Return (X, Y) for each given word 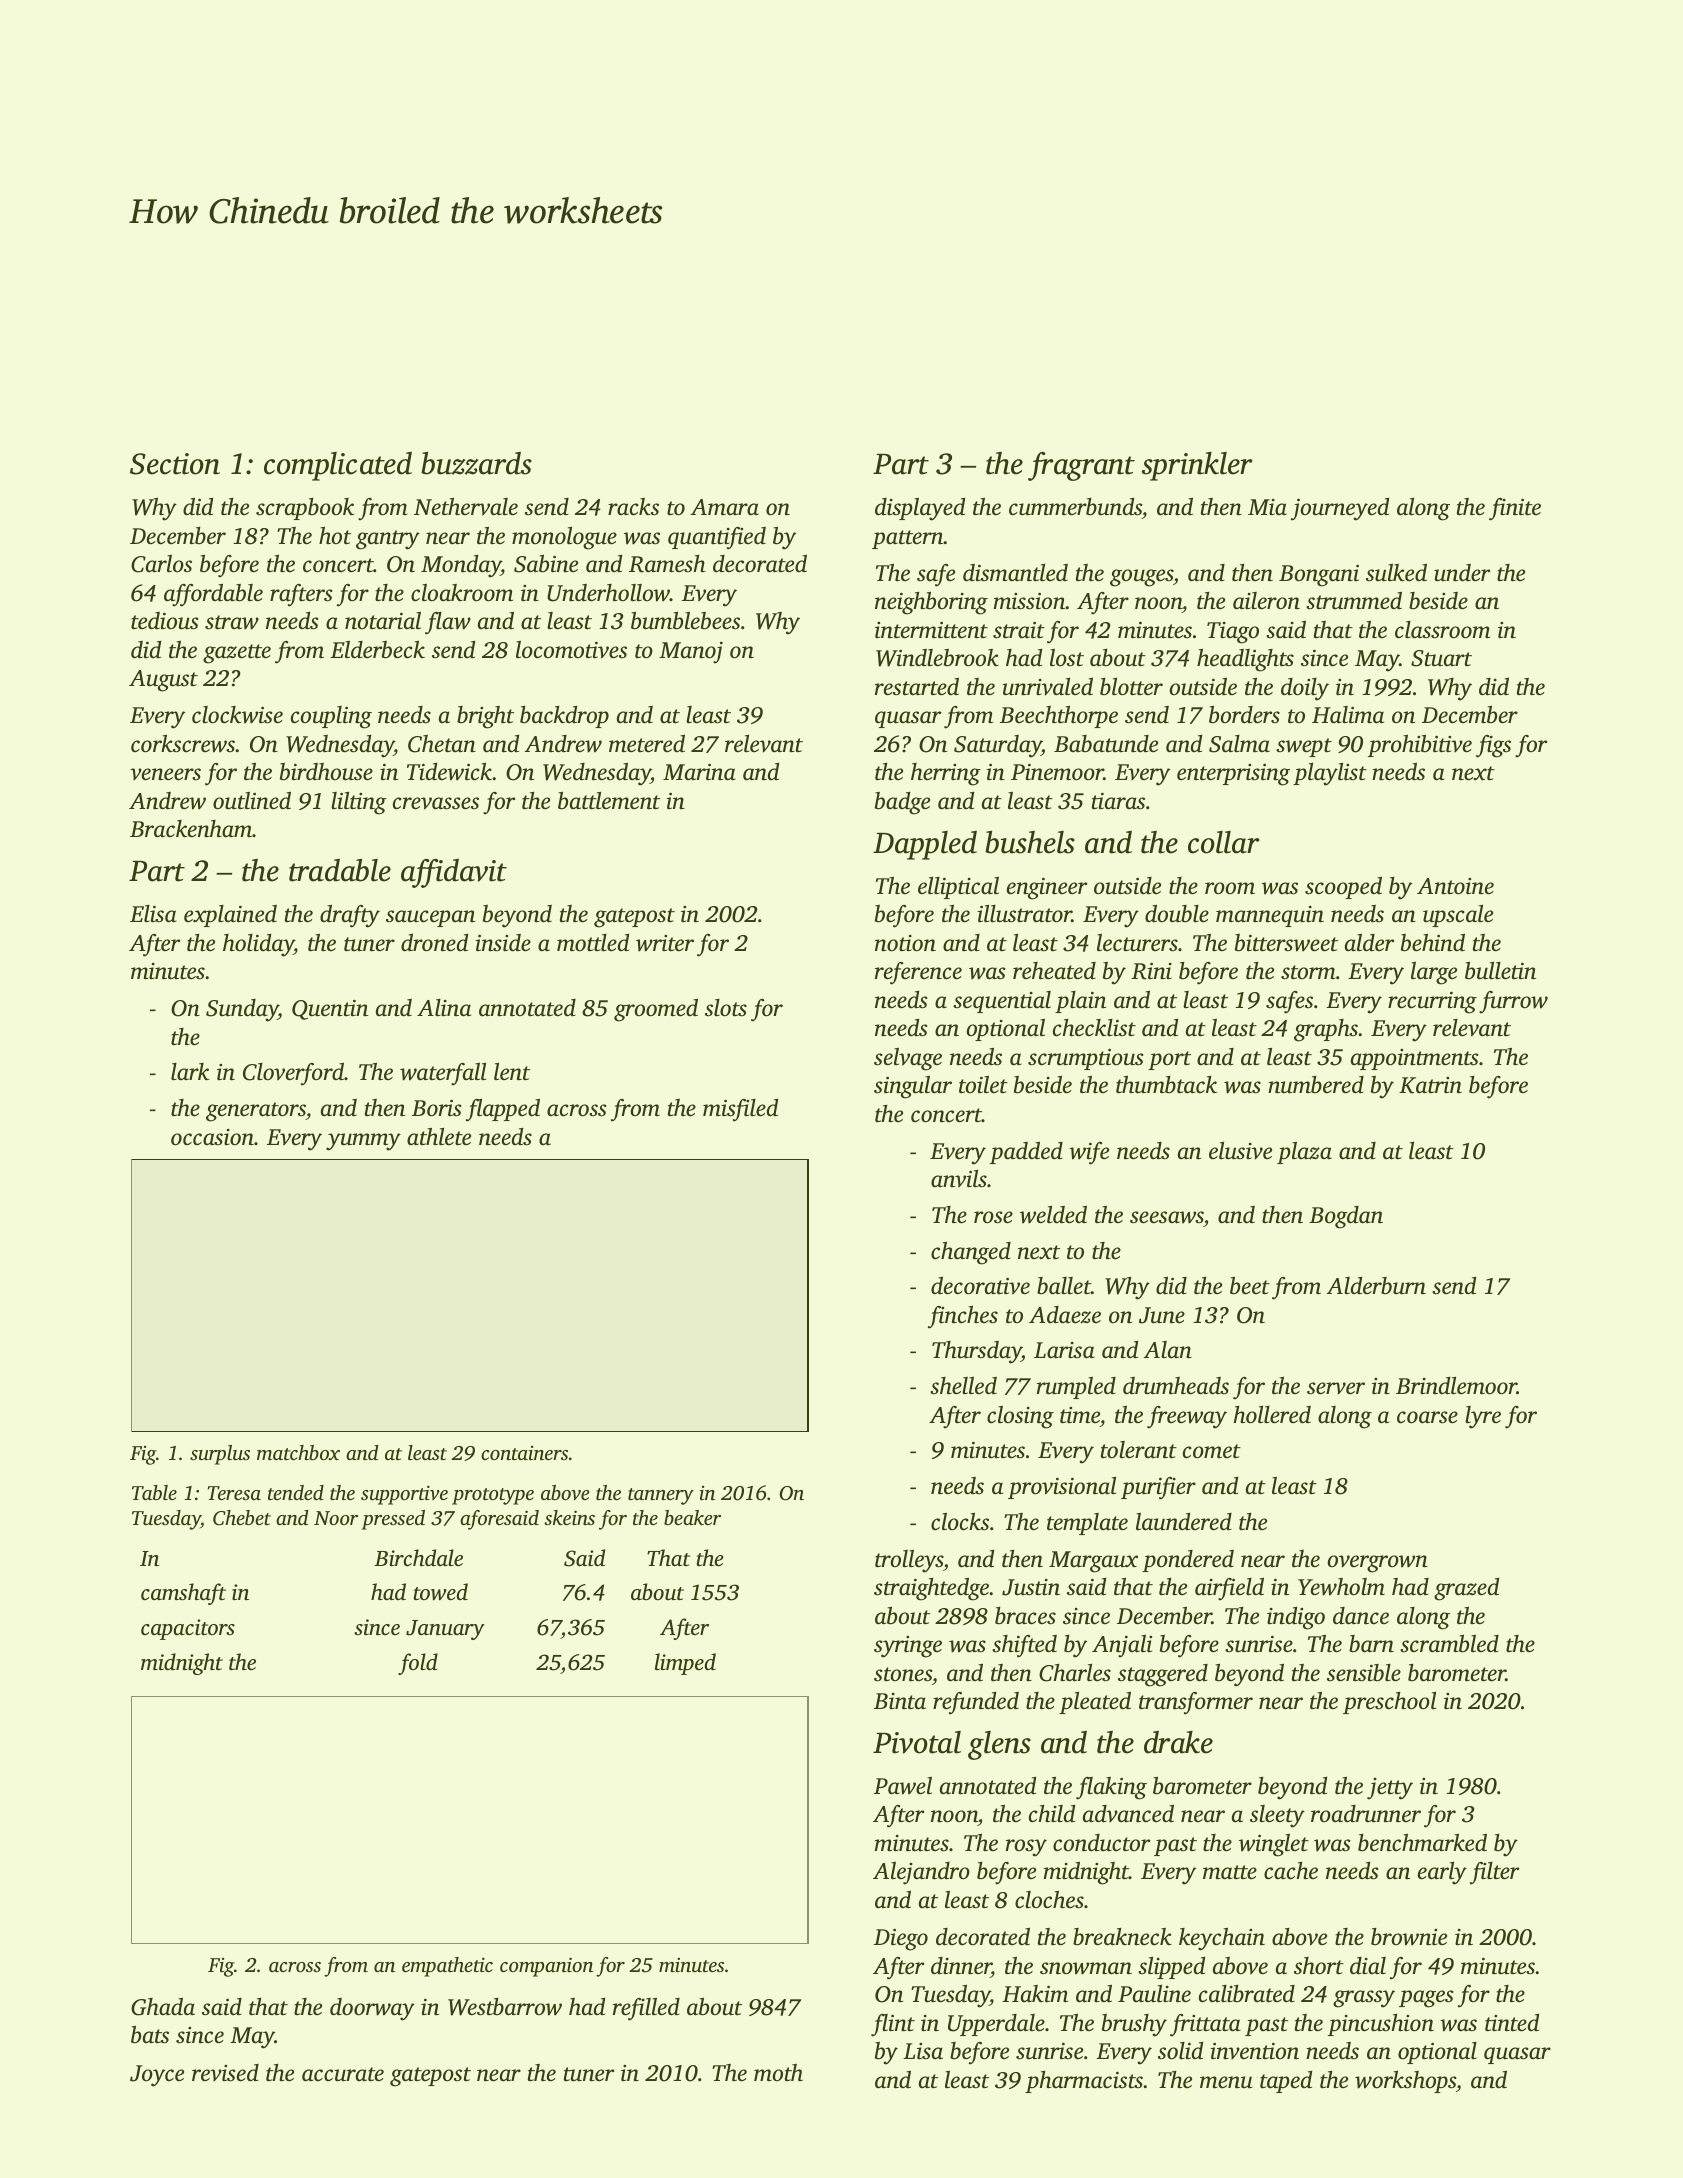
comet (1212, 1451)
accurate (343, 2074)
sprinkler (1197, 466)
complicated (338, 466)
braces (1025, 1616)
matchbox (298, 1452)
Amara (725, 507)
